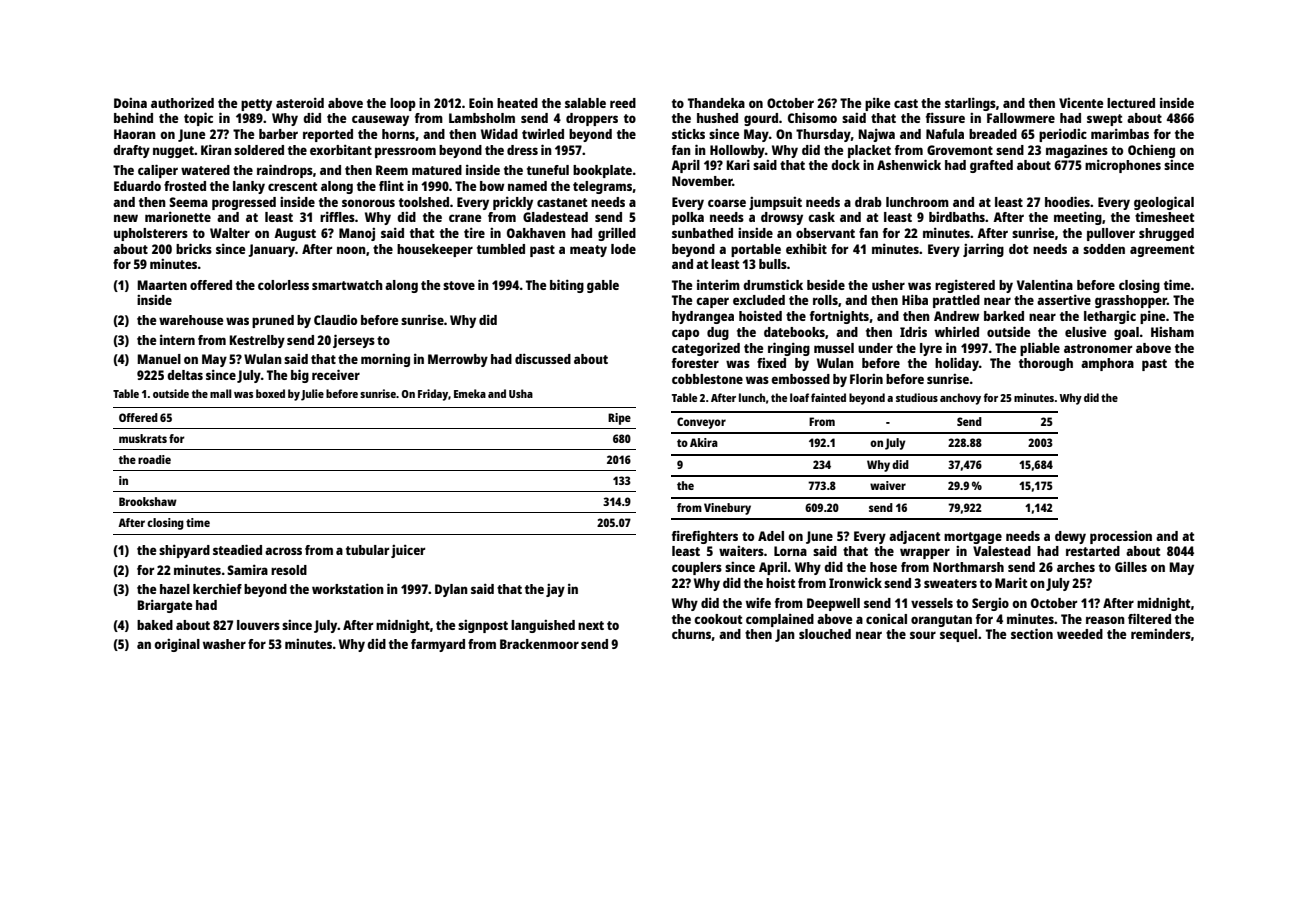 This screenshot has width=1308, height=924. I want to click on cookout, so click(718, 619).
